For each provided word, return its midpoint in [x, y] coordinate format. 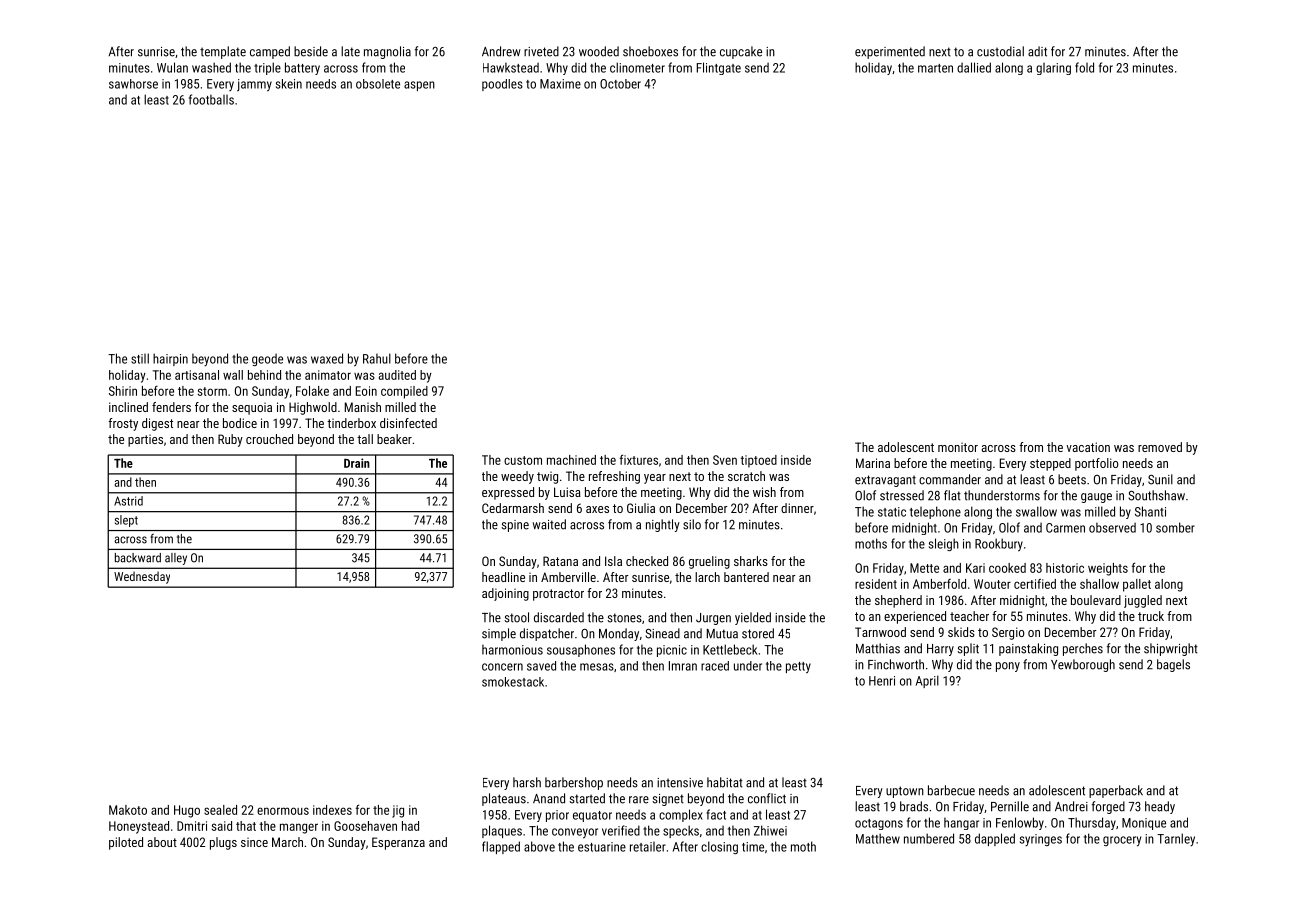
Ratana [560, 561]
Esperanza [398, 843]
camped [270, 52]
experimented [890, 52]
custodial [1000, 51]
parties [145, 441]
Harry [940, 650]
